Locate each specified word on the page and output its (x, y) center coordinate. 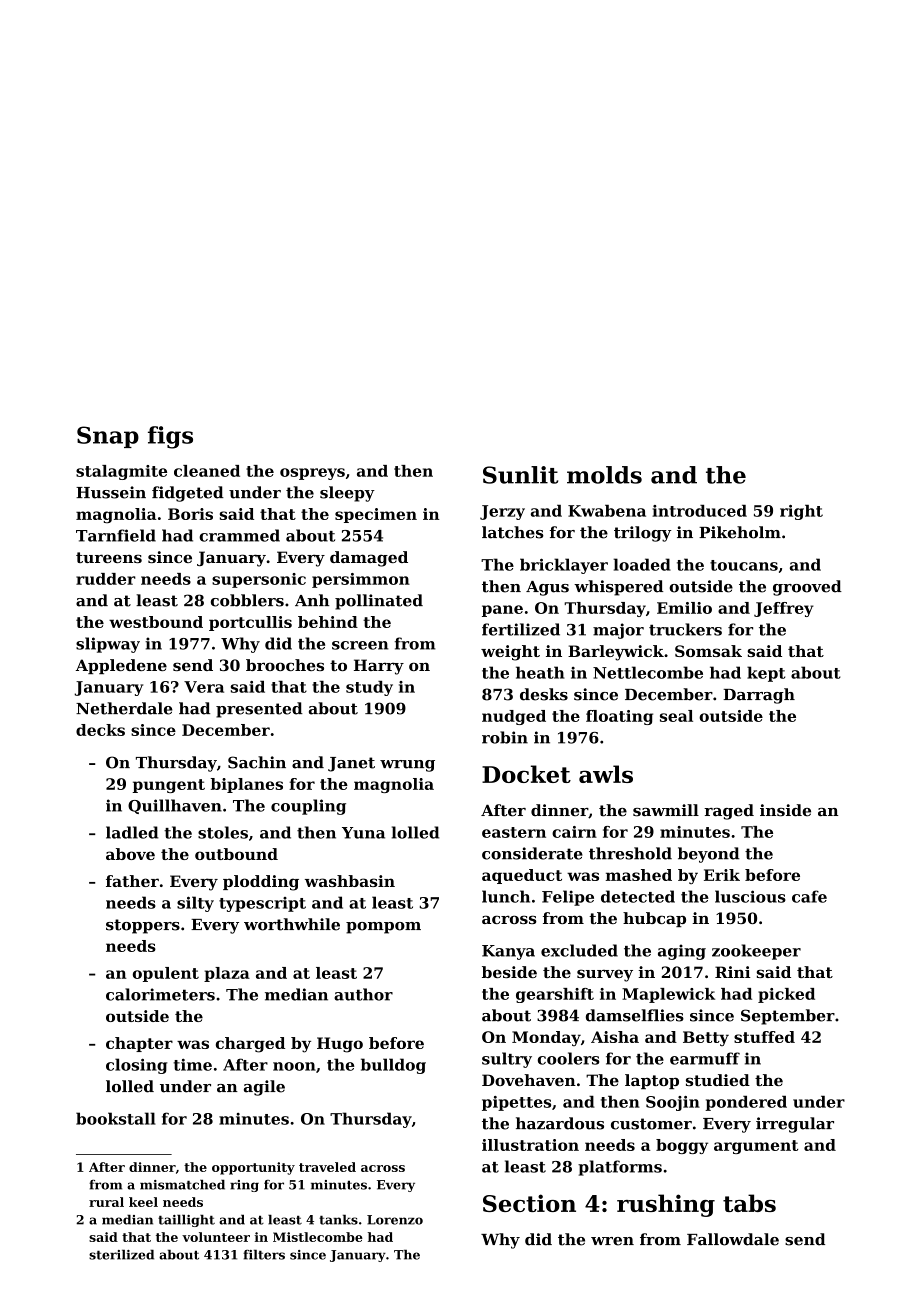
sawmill (666, 810)
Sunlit (520, 475)
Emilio (684, 608)
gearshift (555, 995)
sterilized (121, 1254)
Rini (732, 972)
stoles (223, 832)
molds (604, 475)
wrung (407, 766)
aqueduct (522, 876)
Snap (108, 437)
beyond (708, 855)
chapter (139, 1044)
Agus (547, 588)
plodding (261, 883)
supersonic (259, 580)
